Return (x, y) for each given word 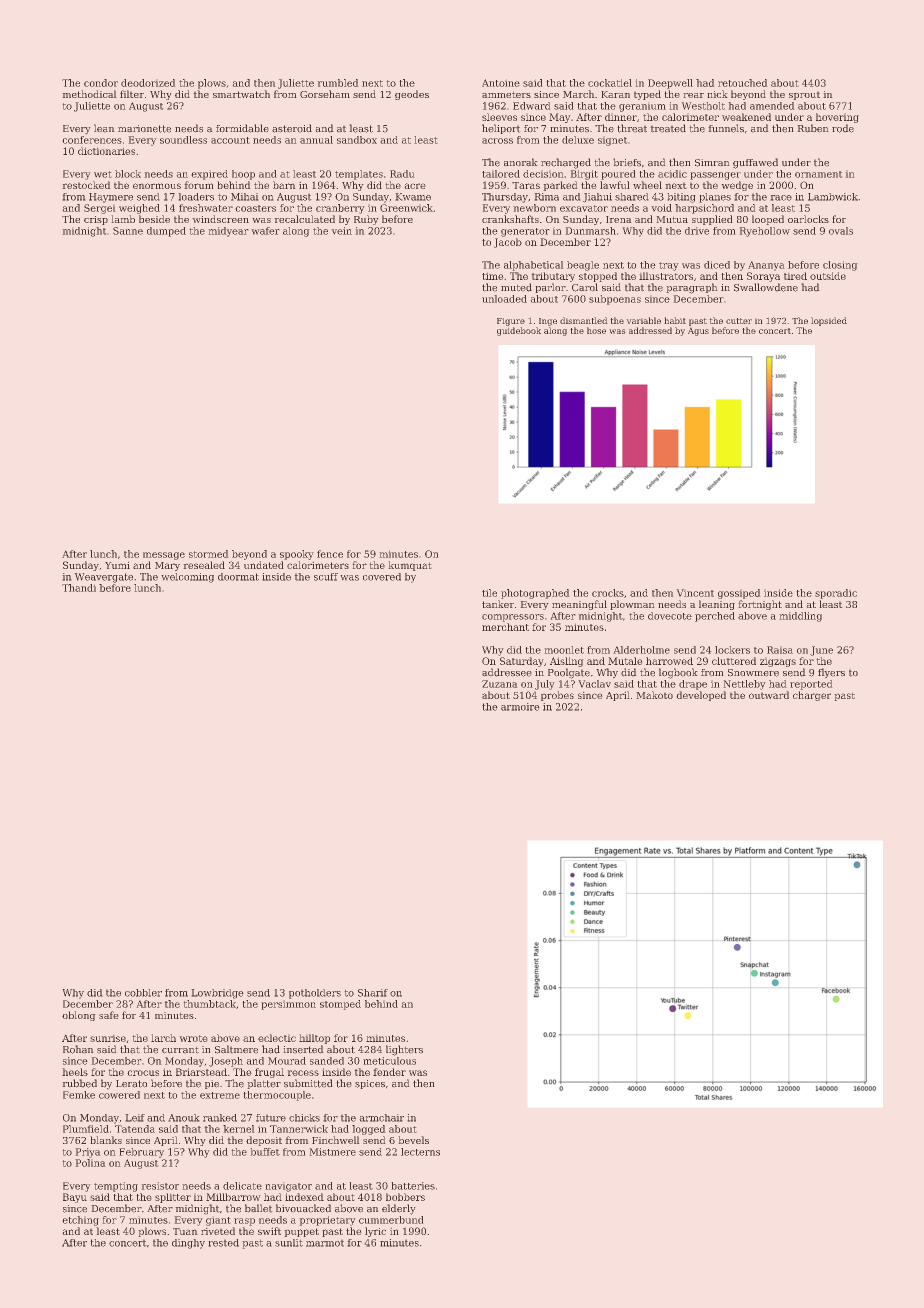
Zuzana (499, 684)
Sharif (373, 993)
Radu (402, 174)
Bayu (75, 1198)
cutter (739, 321)
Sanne (128, 231)
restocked (86, 185)
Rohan (78, 1049)
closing (840, 266)
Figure (511, 322)
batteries (413, 1186)
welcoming (188, 578)
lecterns (420, 1152)
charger (812, 696)
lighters (404, 1050)
